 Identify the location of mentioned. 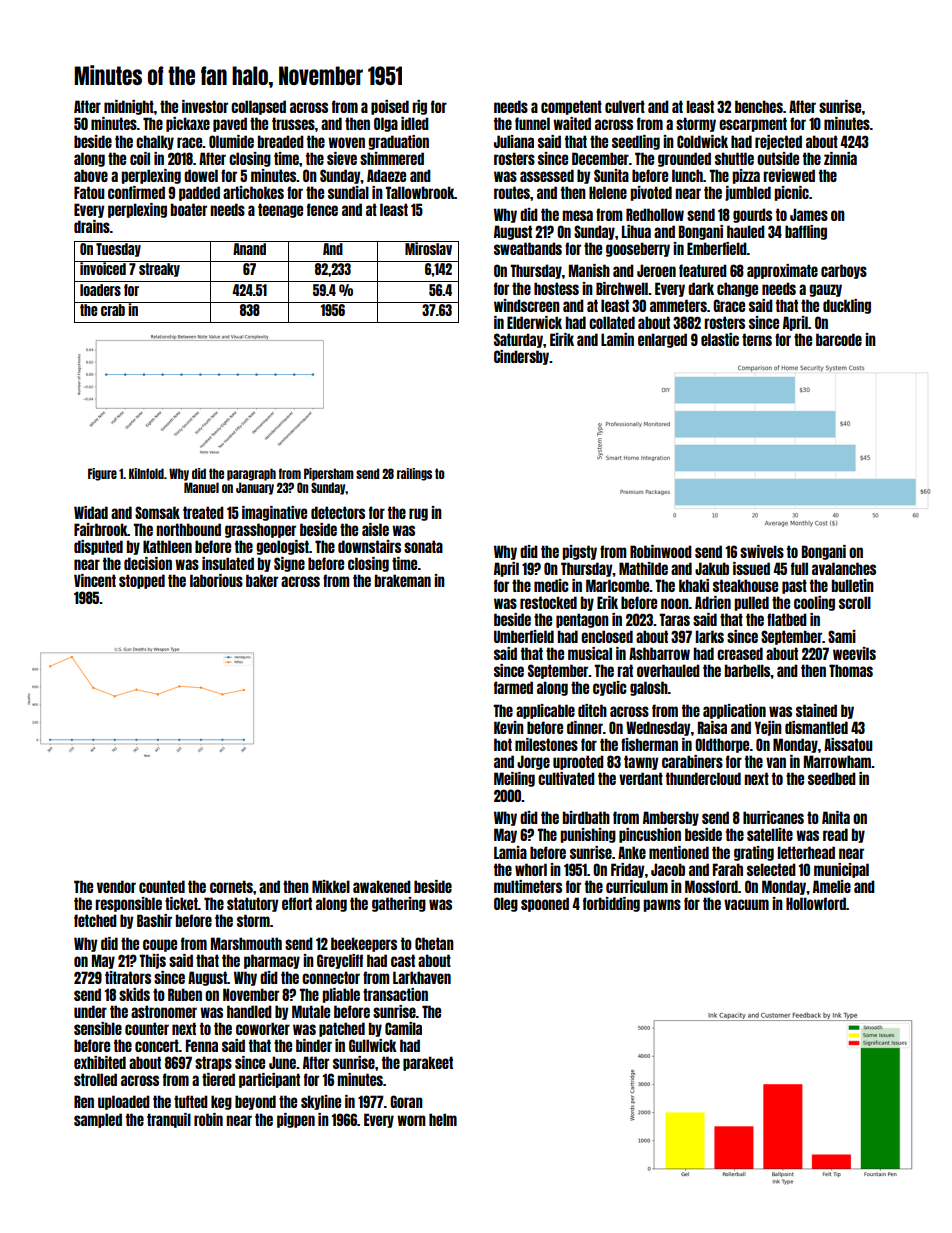
(679, 852).
